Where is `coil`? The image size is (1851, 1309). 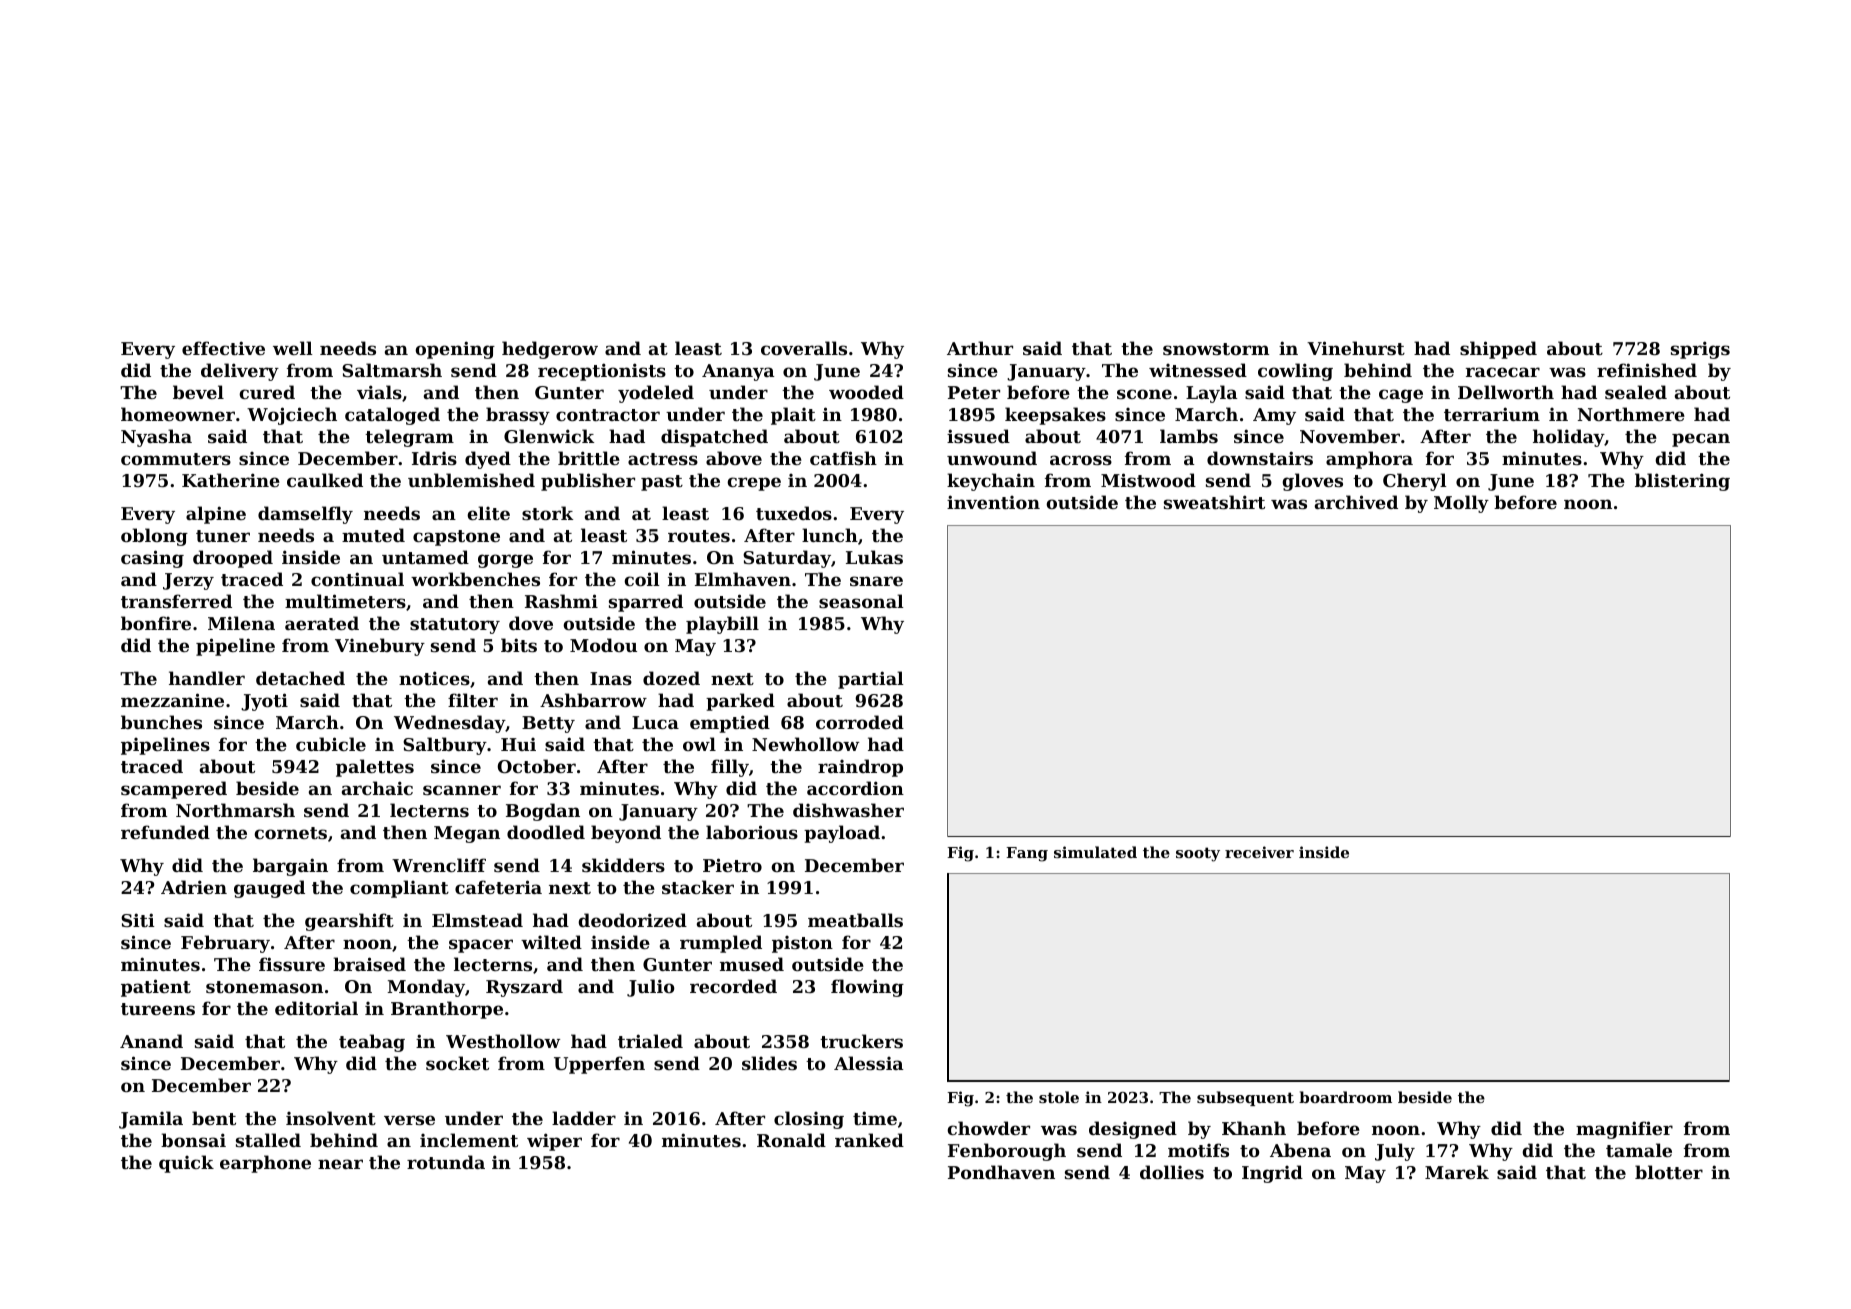 coil is located at coordinates (642, 579).
